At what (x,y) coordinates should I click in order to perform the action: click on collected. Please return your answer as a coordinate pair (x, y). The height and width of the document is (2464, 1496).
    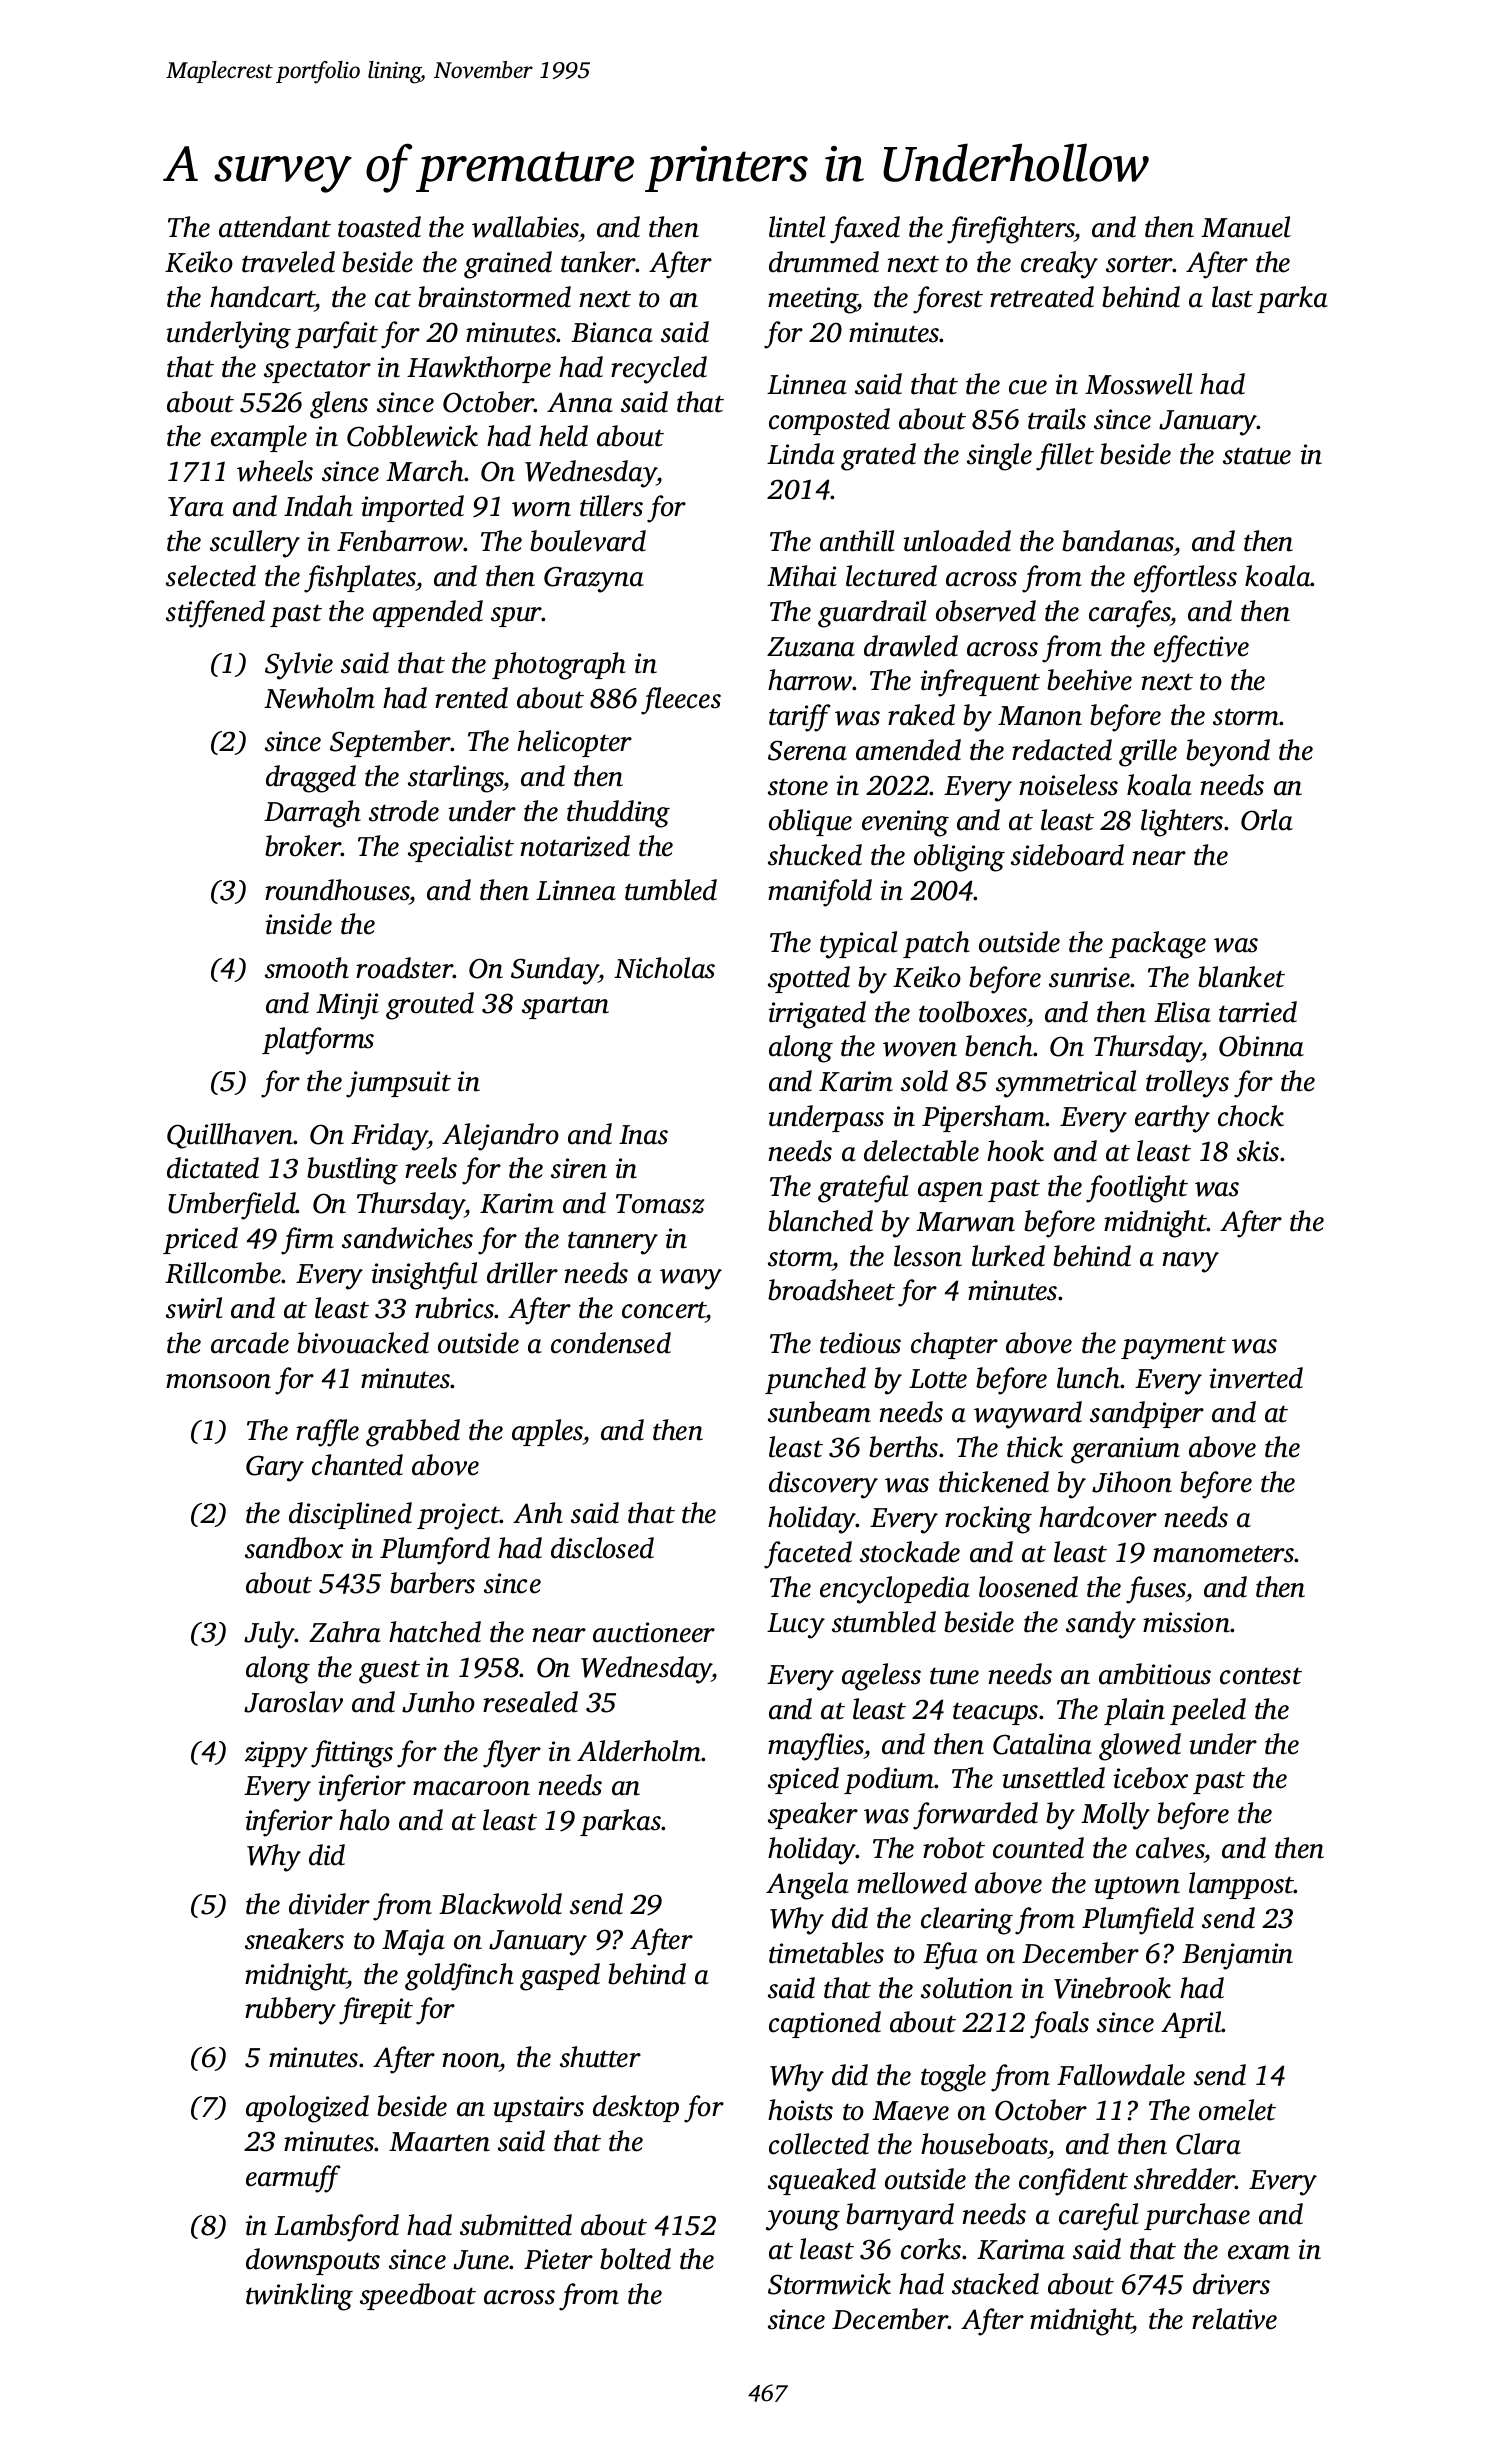
    Looking at the image, I should click on (819, 2144).
